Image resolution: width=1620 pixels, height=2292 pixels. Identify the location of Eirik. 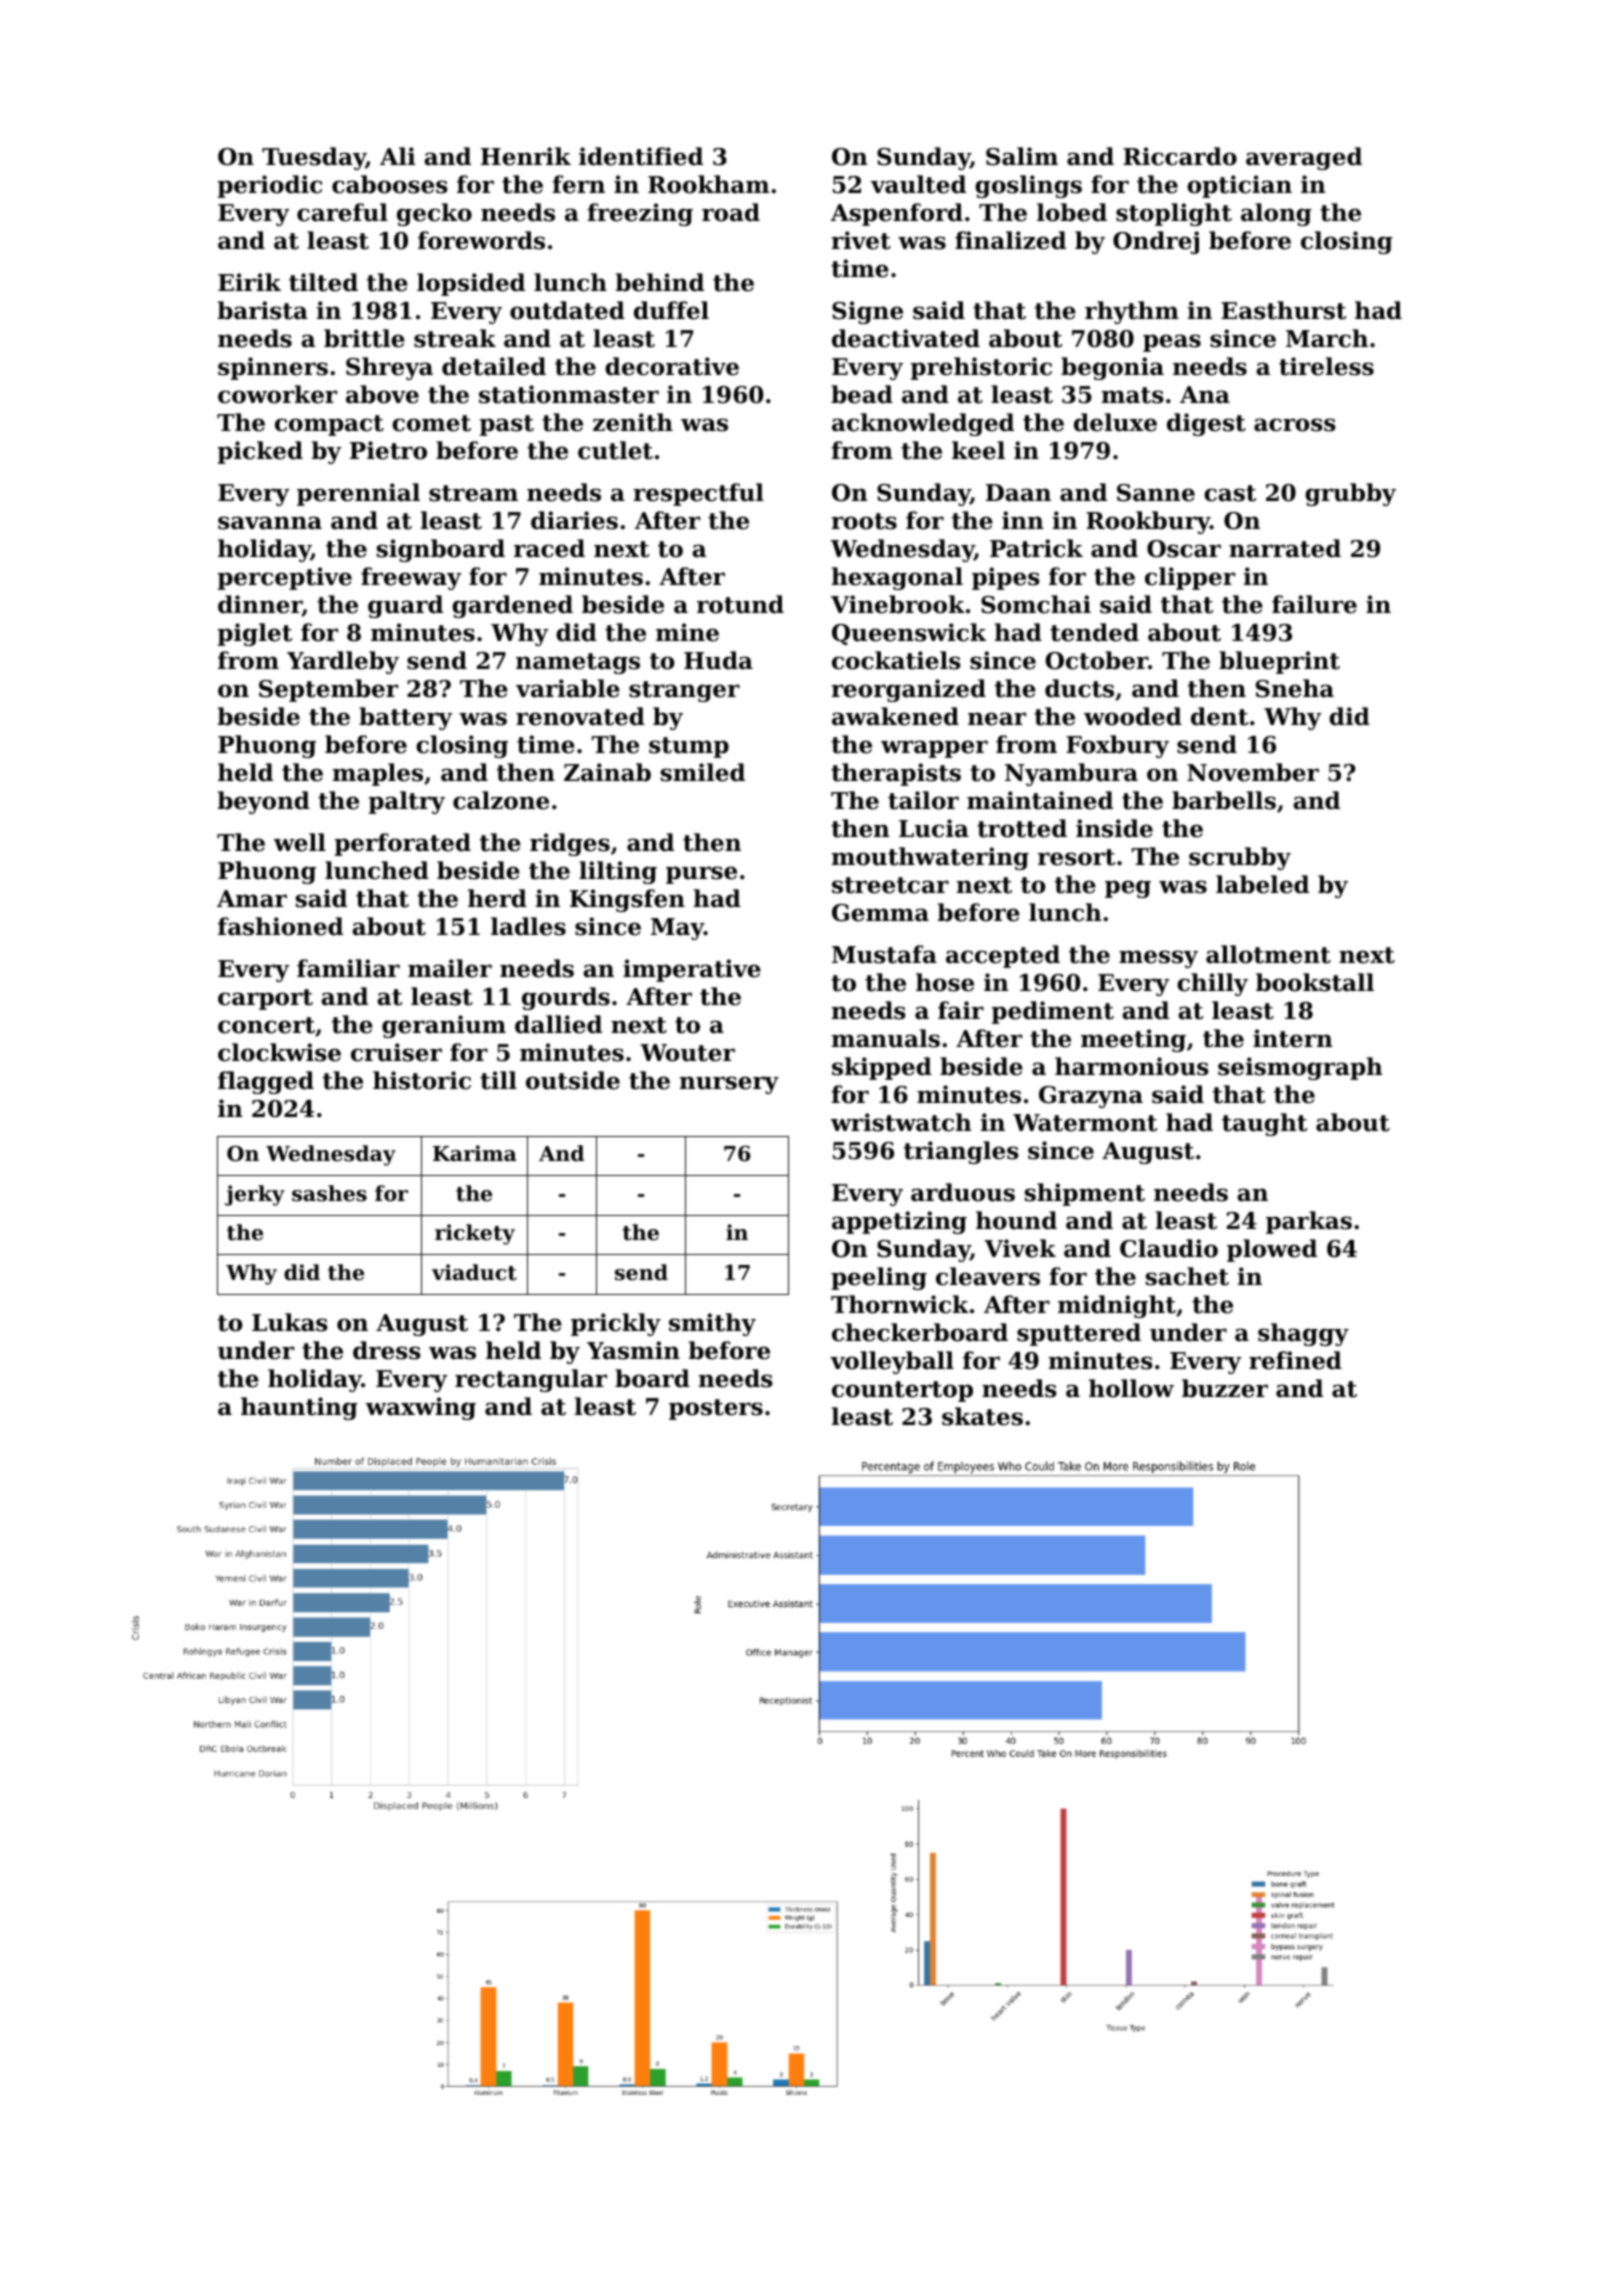
(249, 282).
